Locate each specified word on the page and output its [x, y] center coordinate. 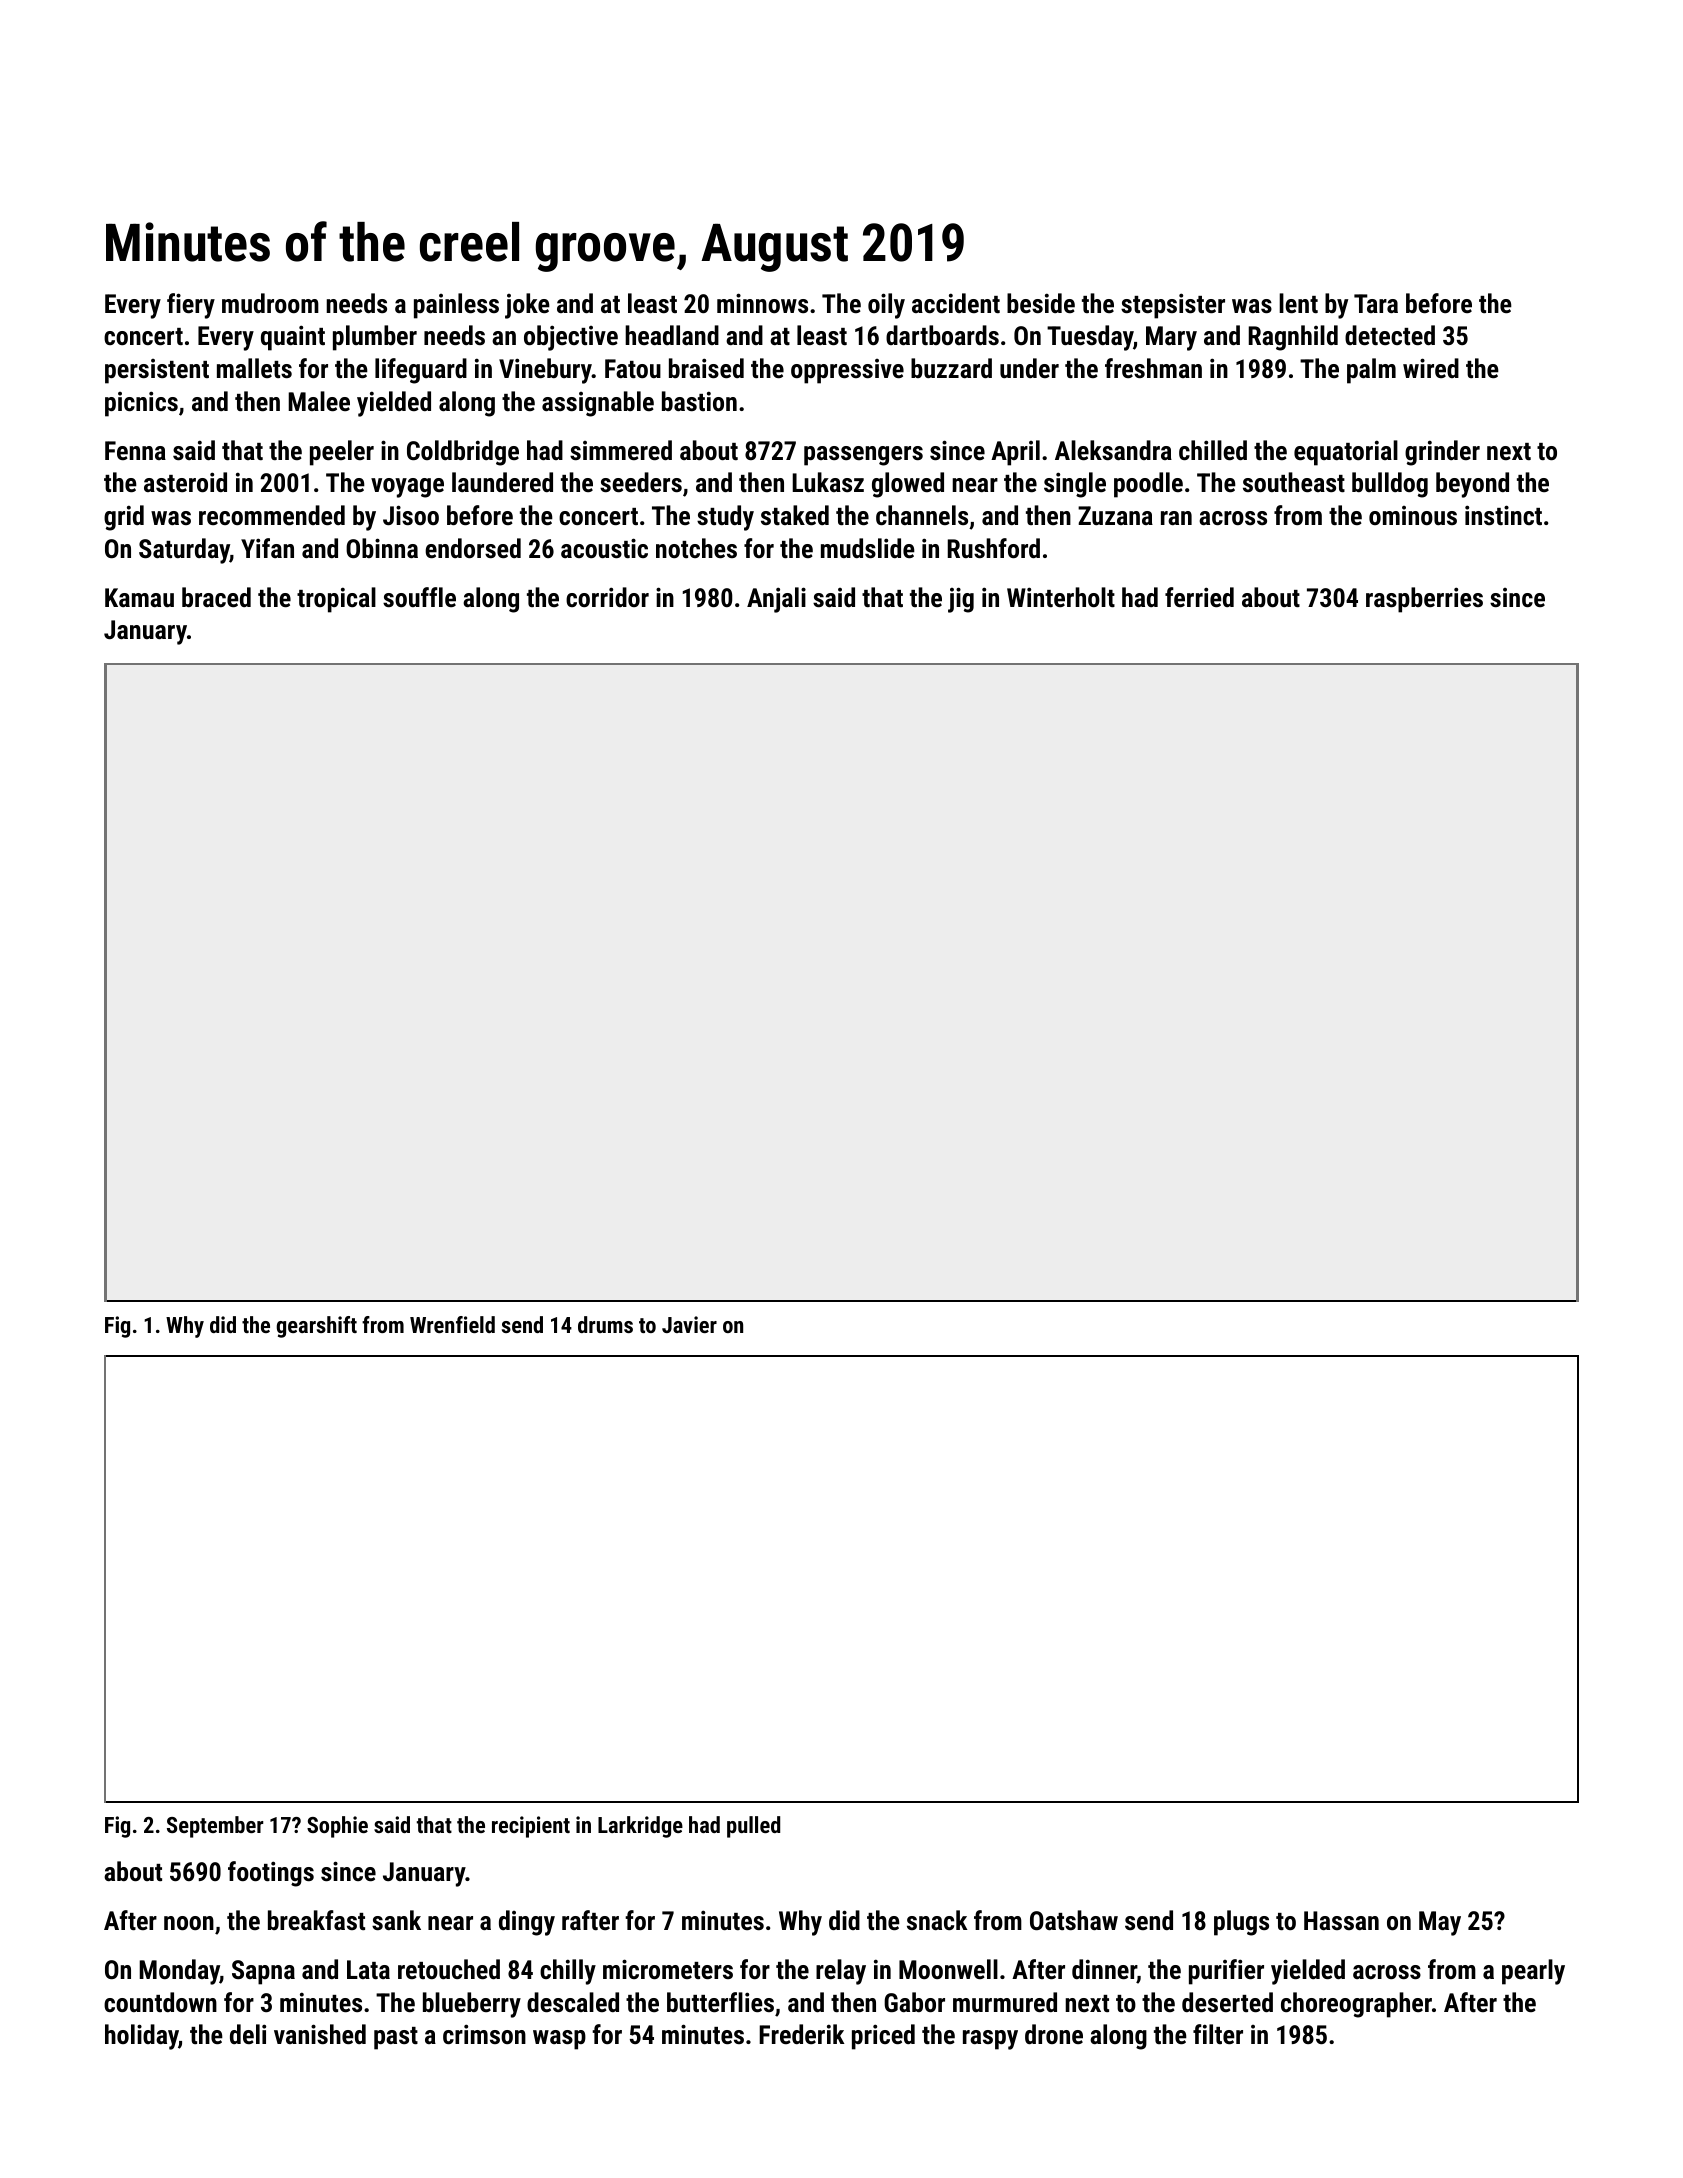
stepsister [1173, 306]
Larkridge [640, 1827]
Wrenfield [452, 1324]
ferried [1199, 597]
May [1440, 1923]
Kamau [139, 597]
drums [605, 1324]
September [215, 1827]
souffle [419, 597]
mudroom [270, 303]
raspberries [1424, 600]
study [725, 518]
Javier [689, 1324]
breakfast [316, 1920]
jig [961, 600]
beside [1041, 303]
